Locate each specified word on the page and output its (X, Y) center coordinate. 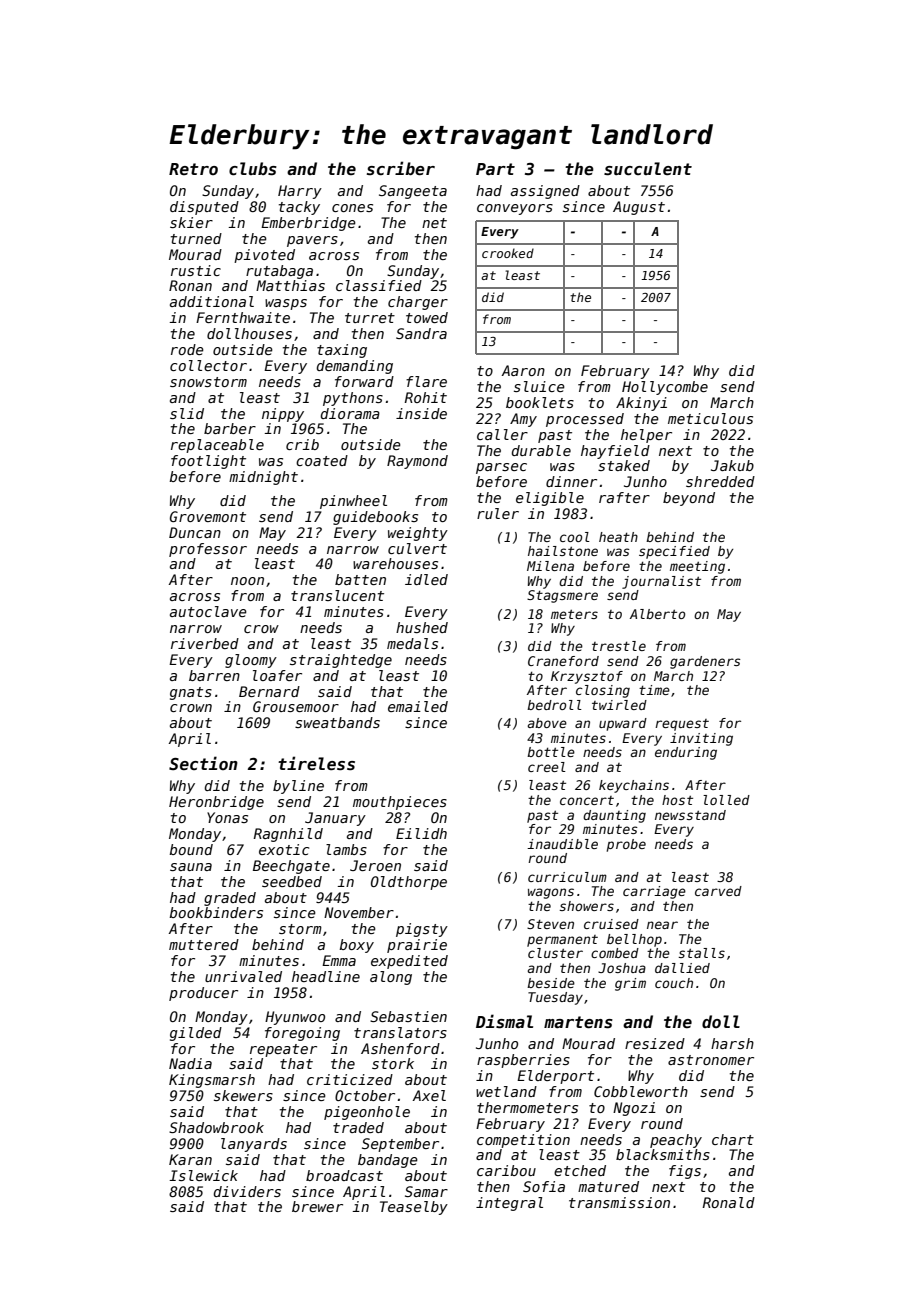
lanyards (254, 1145)
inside (421, 413)
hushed (422, 627)
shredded (720, 481)
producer (203, 994)
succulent (648, 169)
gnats (191, 693)
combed (615, 953)
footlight (208, 462)
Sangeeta (413, 192)
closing (603, 691)
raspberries (523, 1061)
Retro (193, 169)
